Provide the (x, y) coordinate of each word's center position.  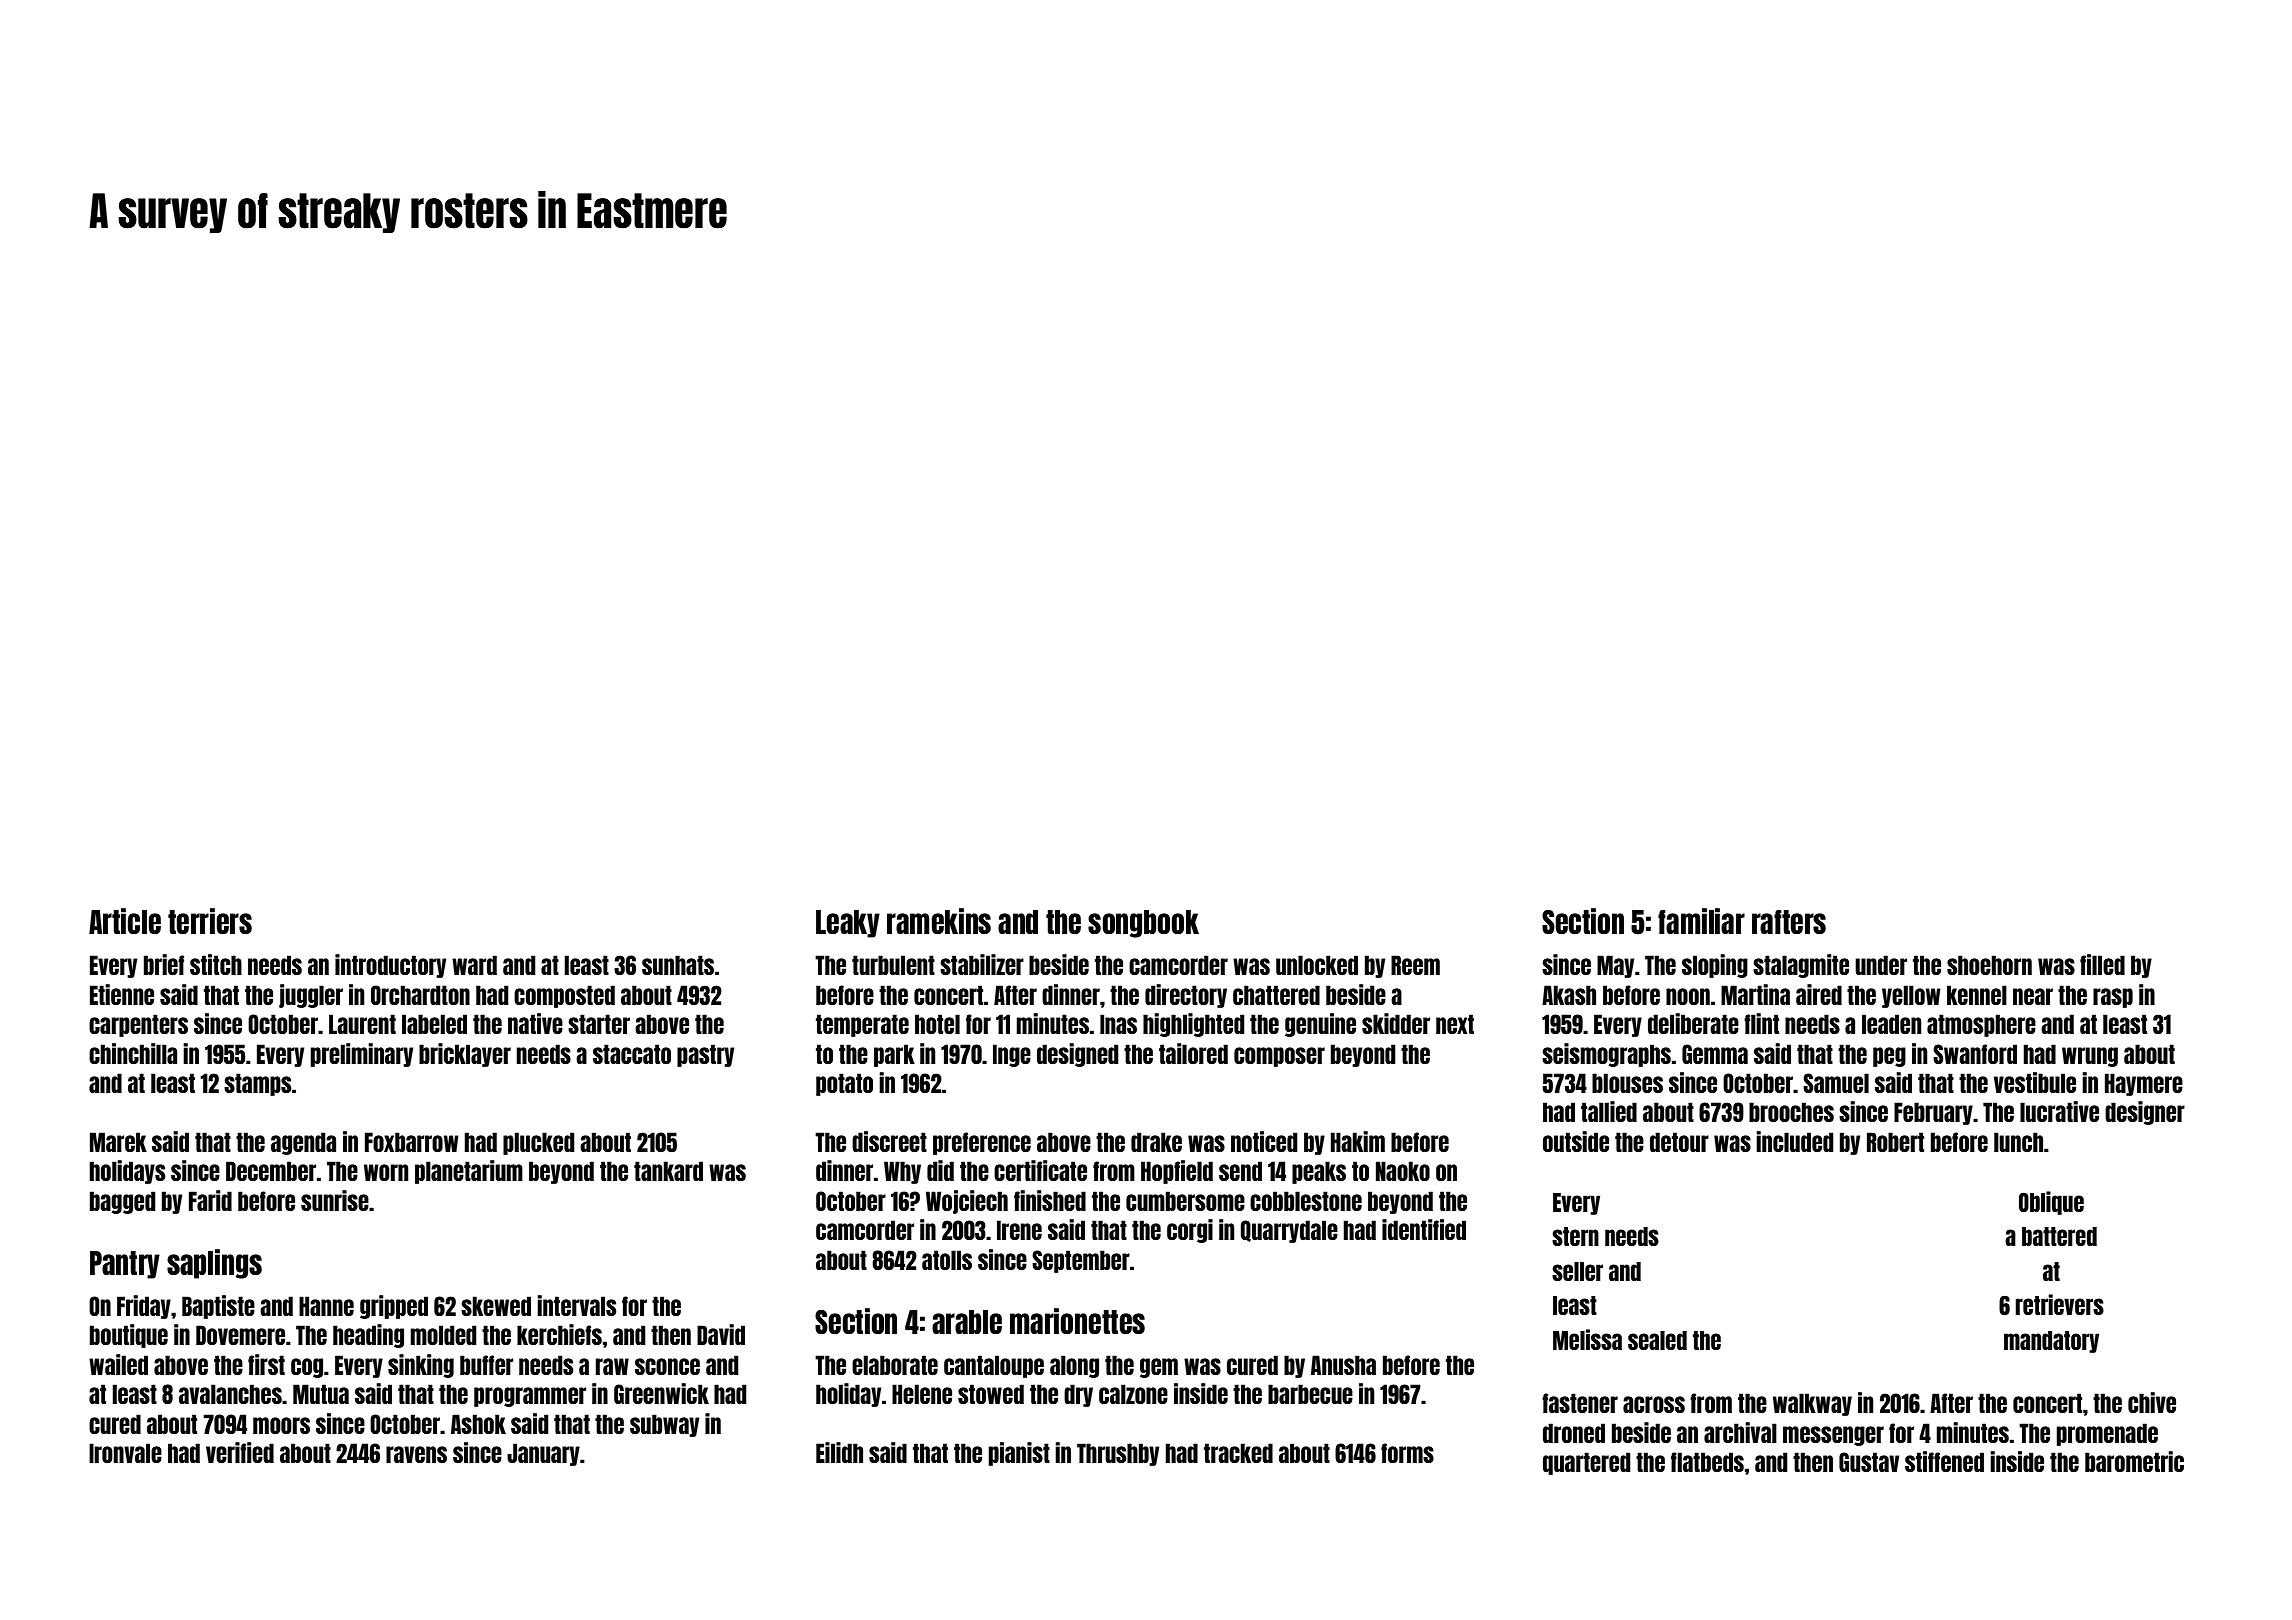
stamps (257, 1084)
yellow (1911, 996)
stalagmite (1801, 966)
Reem (1415, 965)
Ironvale (125, 1453)
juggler (311, 996)
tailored (1193, 1053)
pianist (1019, 1454)
